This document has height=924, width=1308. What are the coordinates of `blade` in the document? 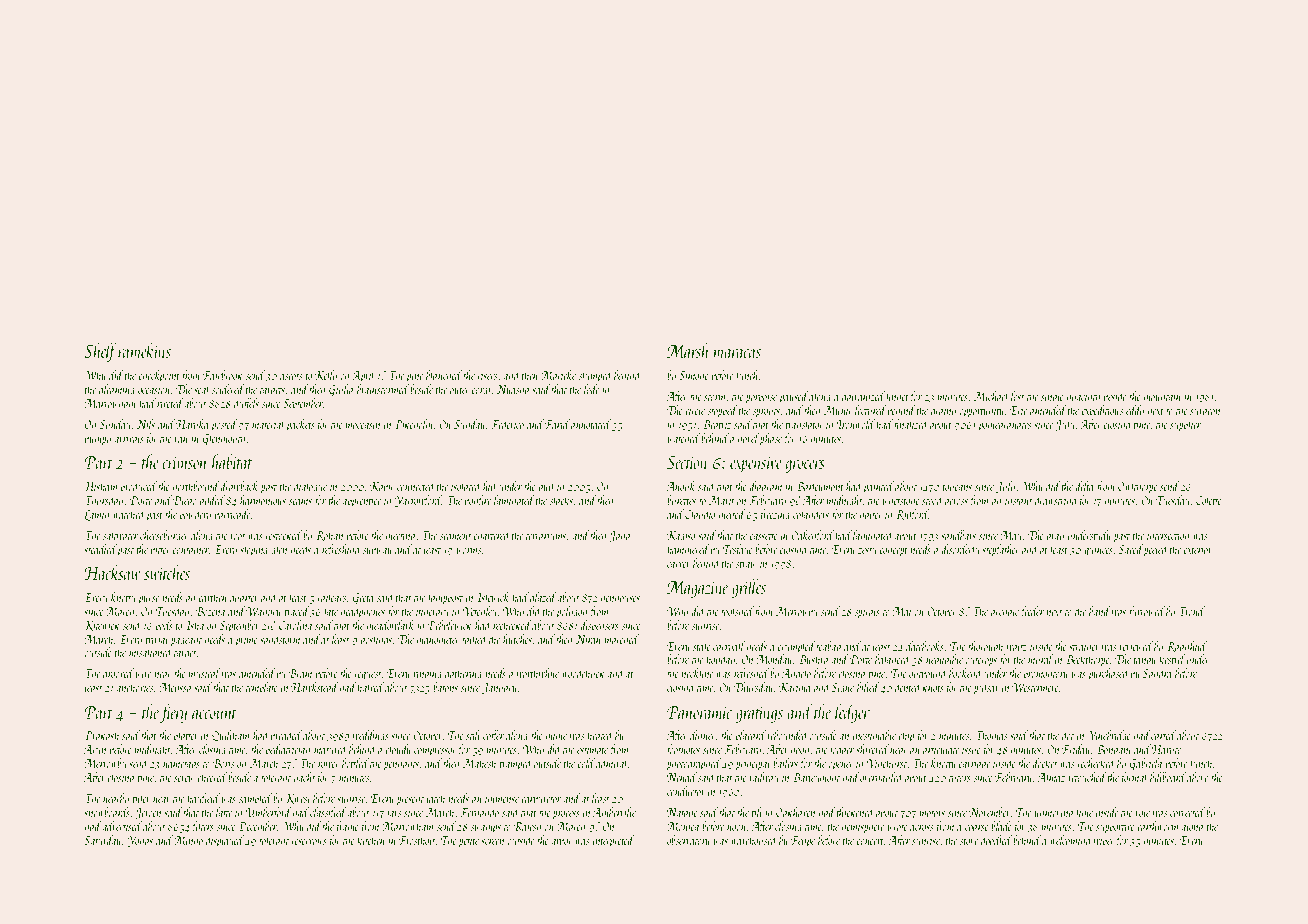 It's located at (1001, 826).
